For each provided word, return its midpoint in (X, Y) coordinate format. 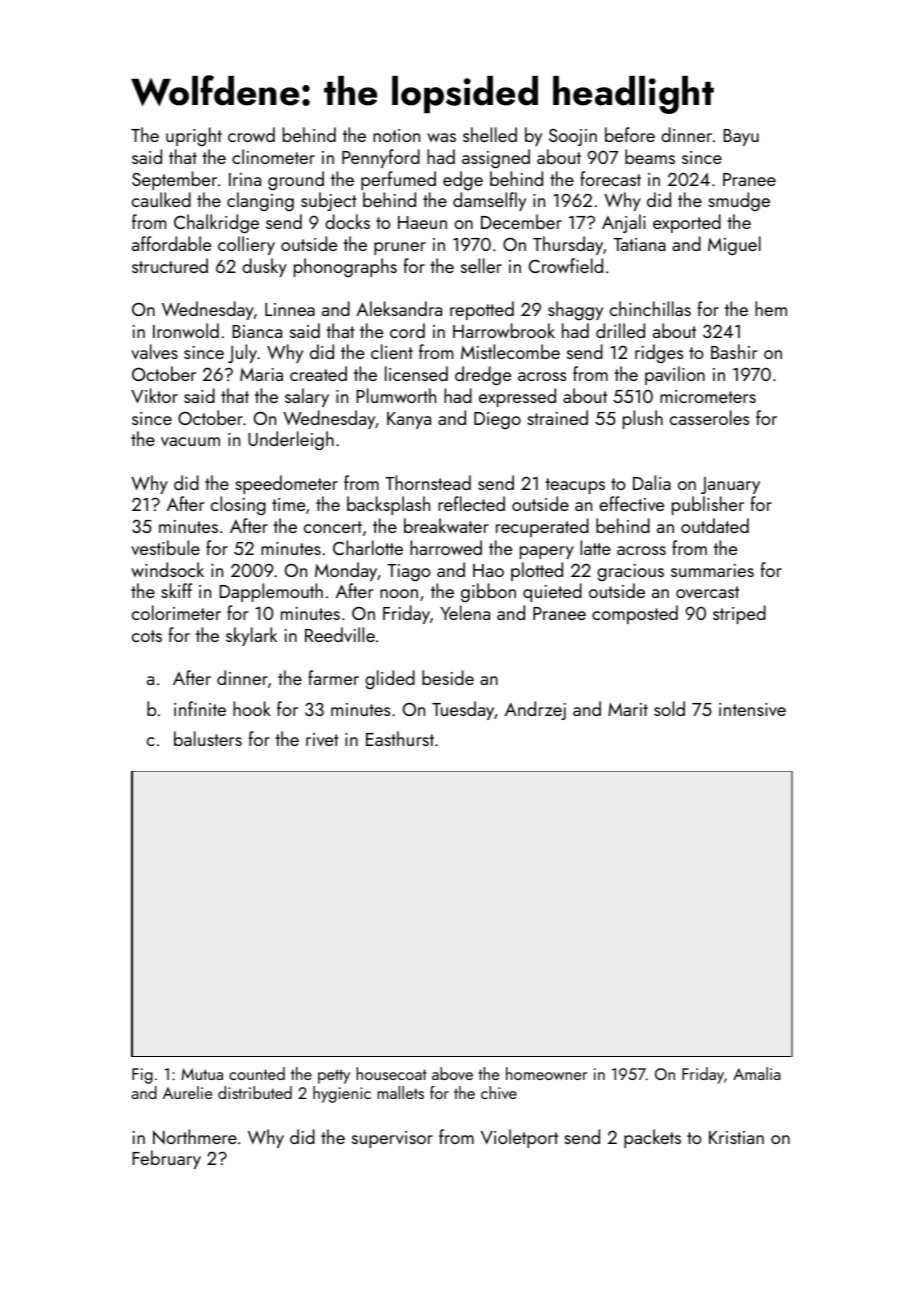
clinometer (273, 156)
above (452, 1073)
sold (669, 708)
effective (631, 503)
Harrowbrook (504, 330)
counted (257, 1073)
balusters (208, 738)
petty (334, 1077)
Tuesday (463, 710)
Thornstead (428, 482)
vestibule (165, 547)
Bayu (741, 137)
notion (396, 135)
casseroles (709, 417)
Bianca (257, 331)
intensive (752, 709)
